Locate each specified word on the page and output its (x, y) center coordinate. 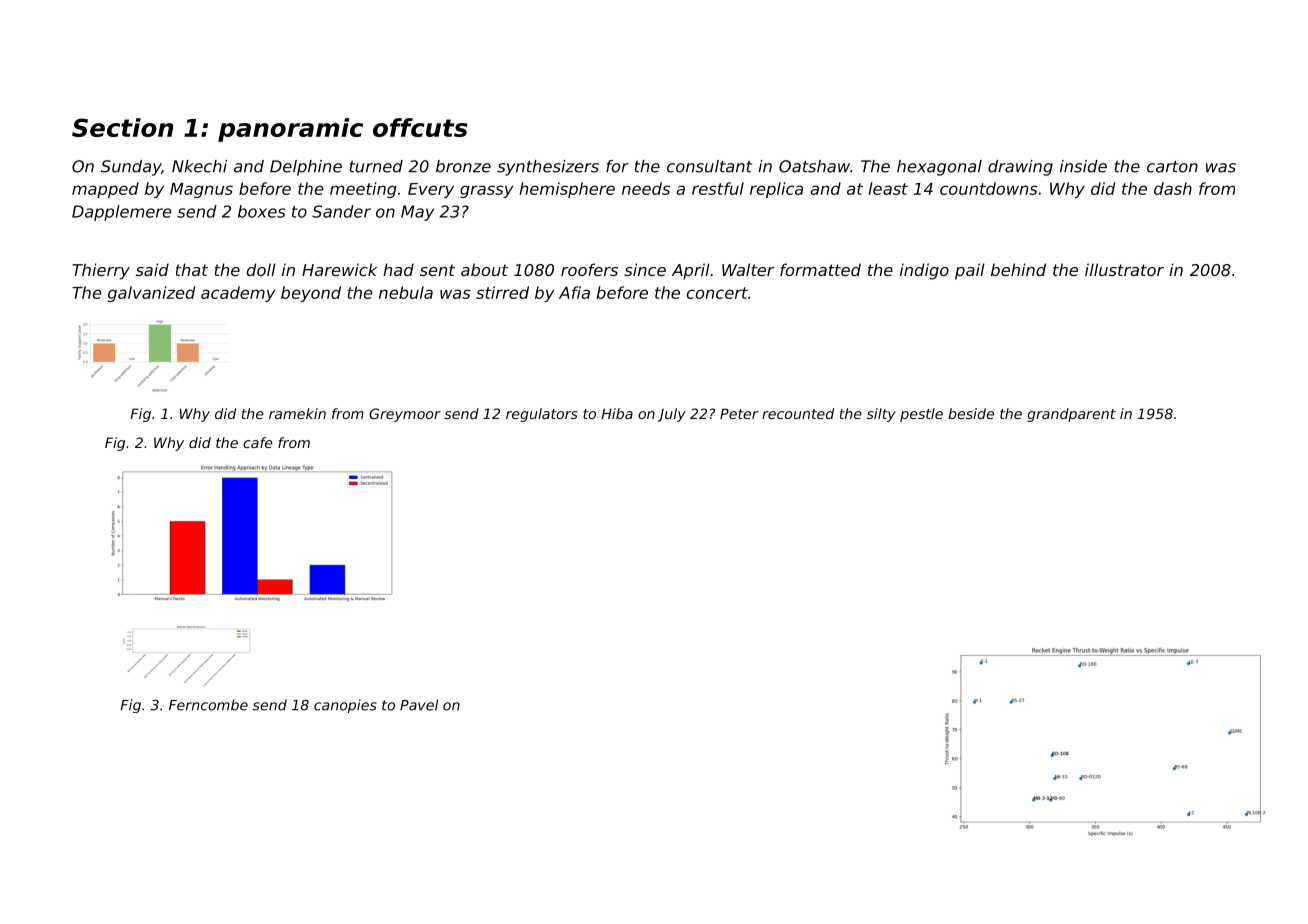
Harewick (339, 269)
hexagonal (939, 168)
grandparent (1071, 415)
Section (122, 127)
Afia (574, 292)
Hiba (617, 413)
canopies (345, 706)
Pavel (419, 705)
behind (1018, 269)
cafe (258, 442)
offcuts (420, 127)
